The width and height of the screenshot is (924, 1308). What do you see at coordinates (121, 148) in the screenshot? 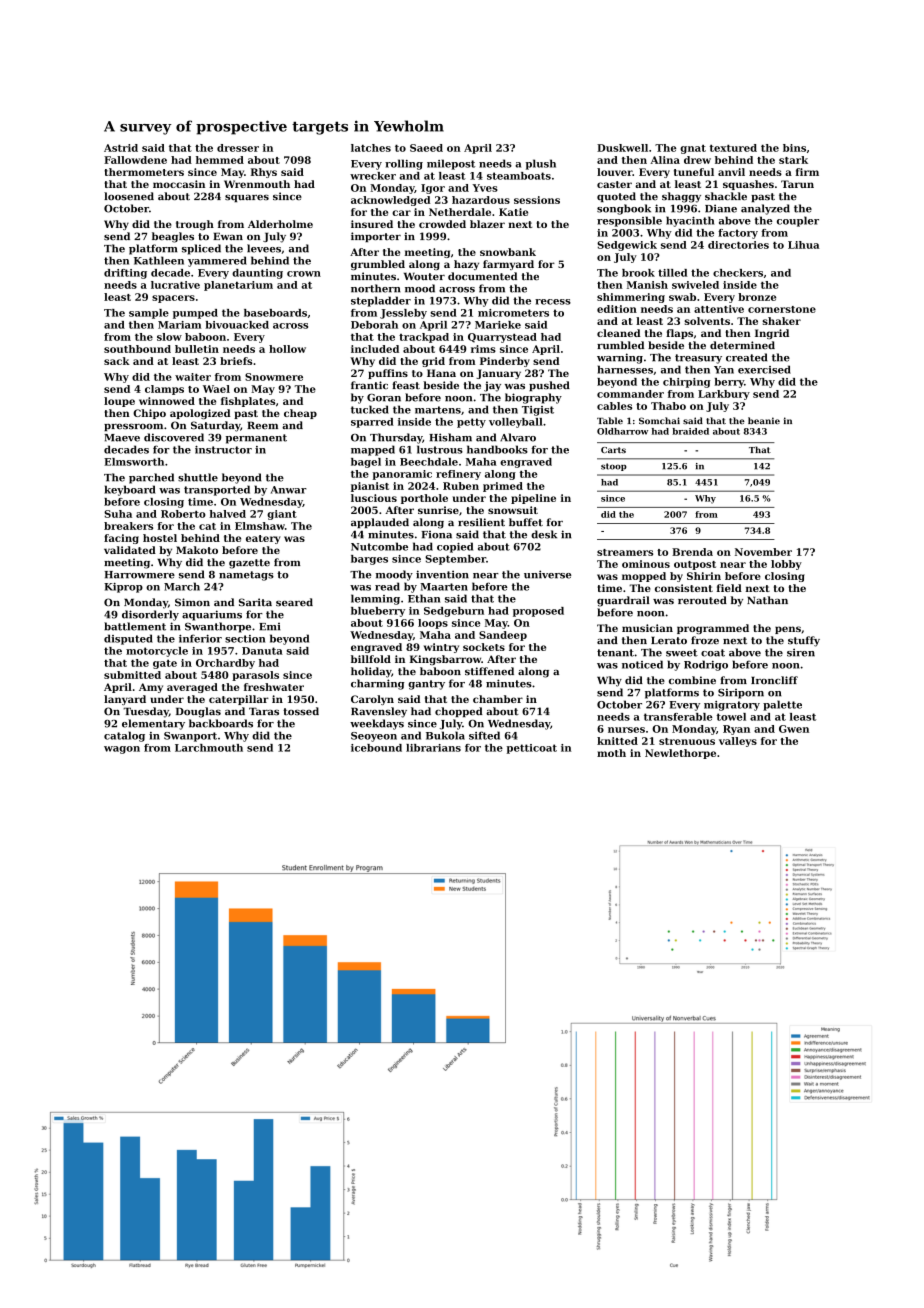
I see `Astrid` at bounding box center [121, 148].
